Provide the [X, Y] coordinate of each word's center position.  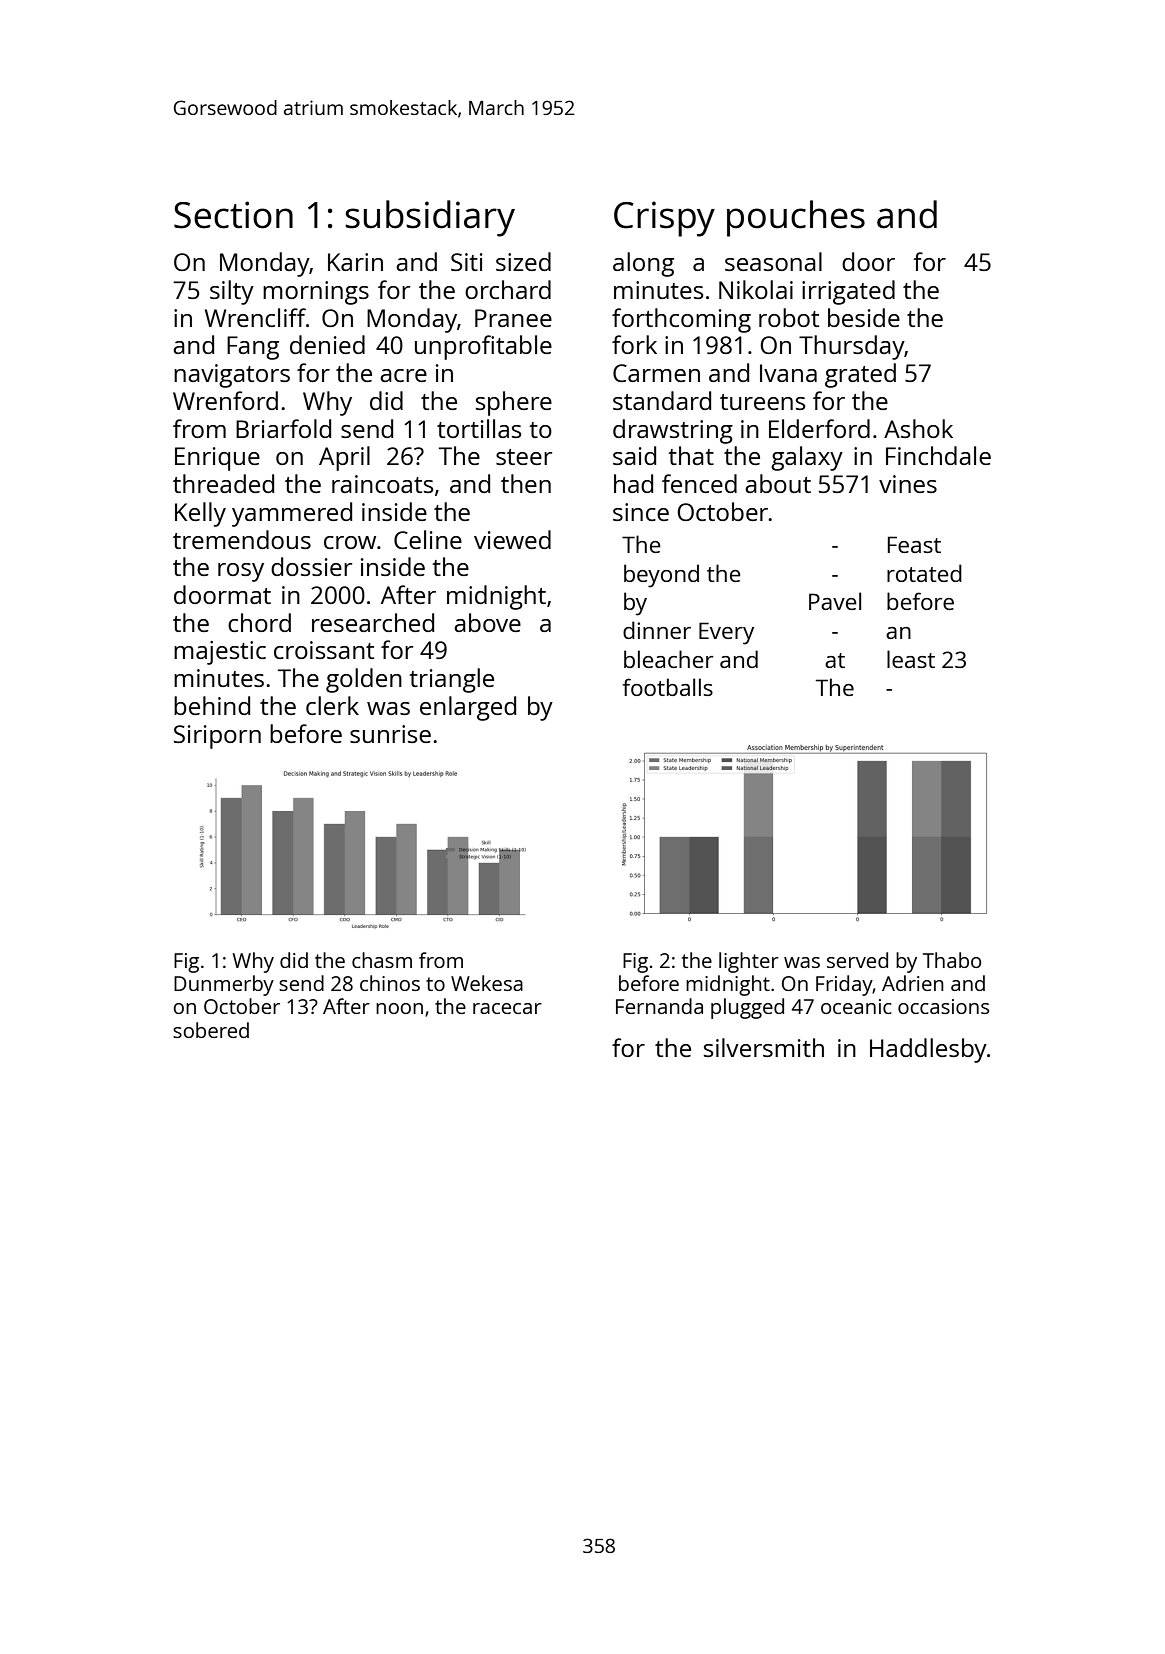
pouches [796, 218]
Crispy [664, 219]
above [487, 622]
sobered [211, 1030]
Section [233, 215]
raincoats [382, 484]
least [911, 659]
